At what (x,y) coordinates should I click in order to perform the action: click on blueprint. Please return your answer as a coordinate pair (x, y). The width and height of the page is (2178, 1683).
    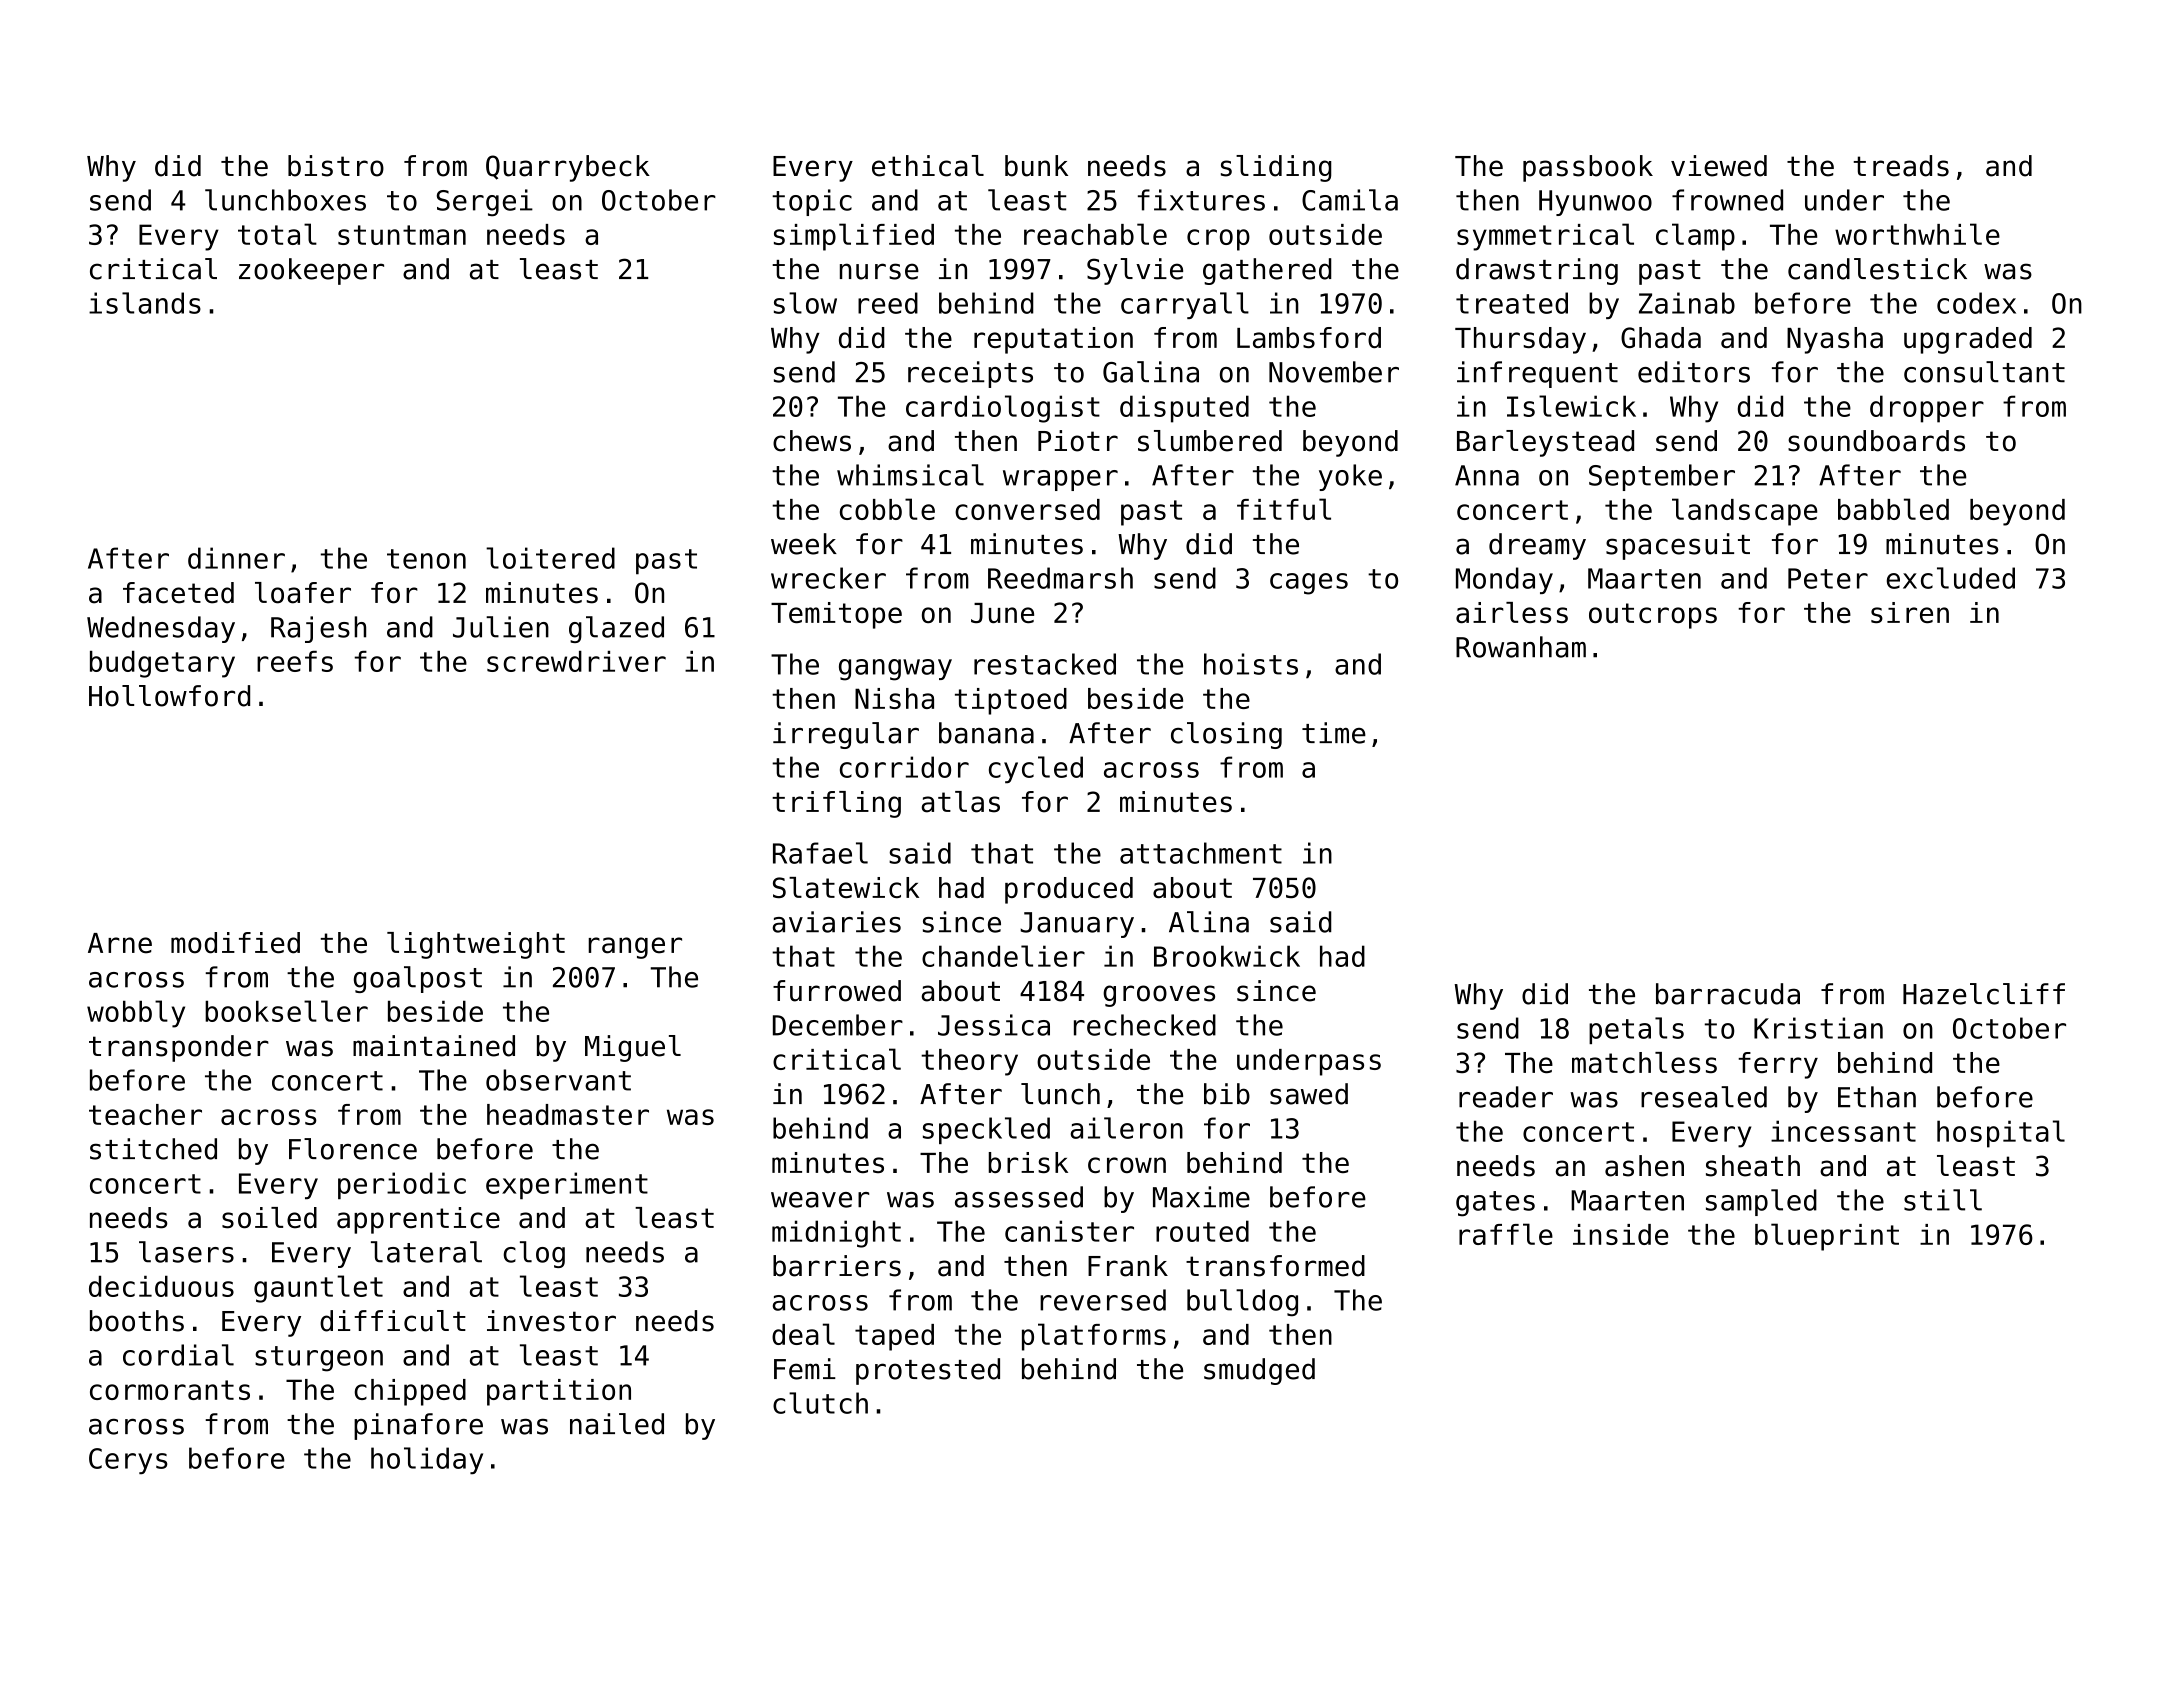
    Looking at the image, I should click on (1827, 1237).
